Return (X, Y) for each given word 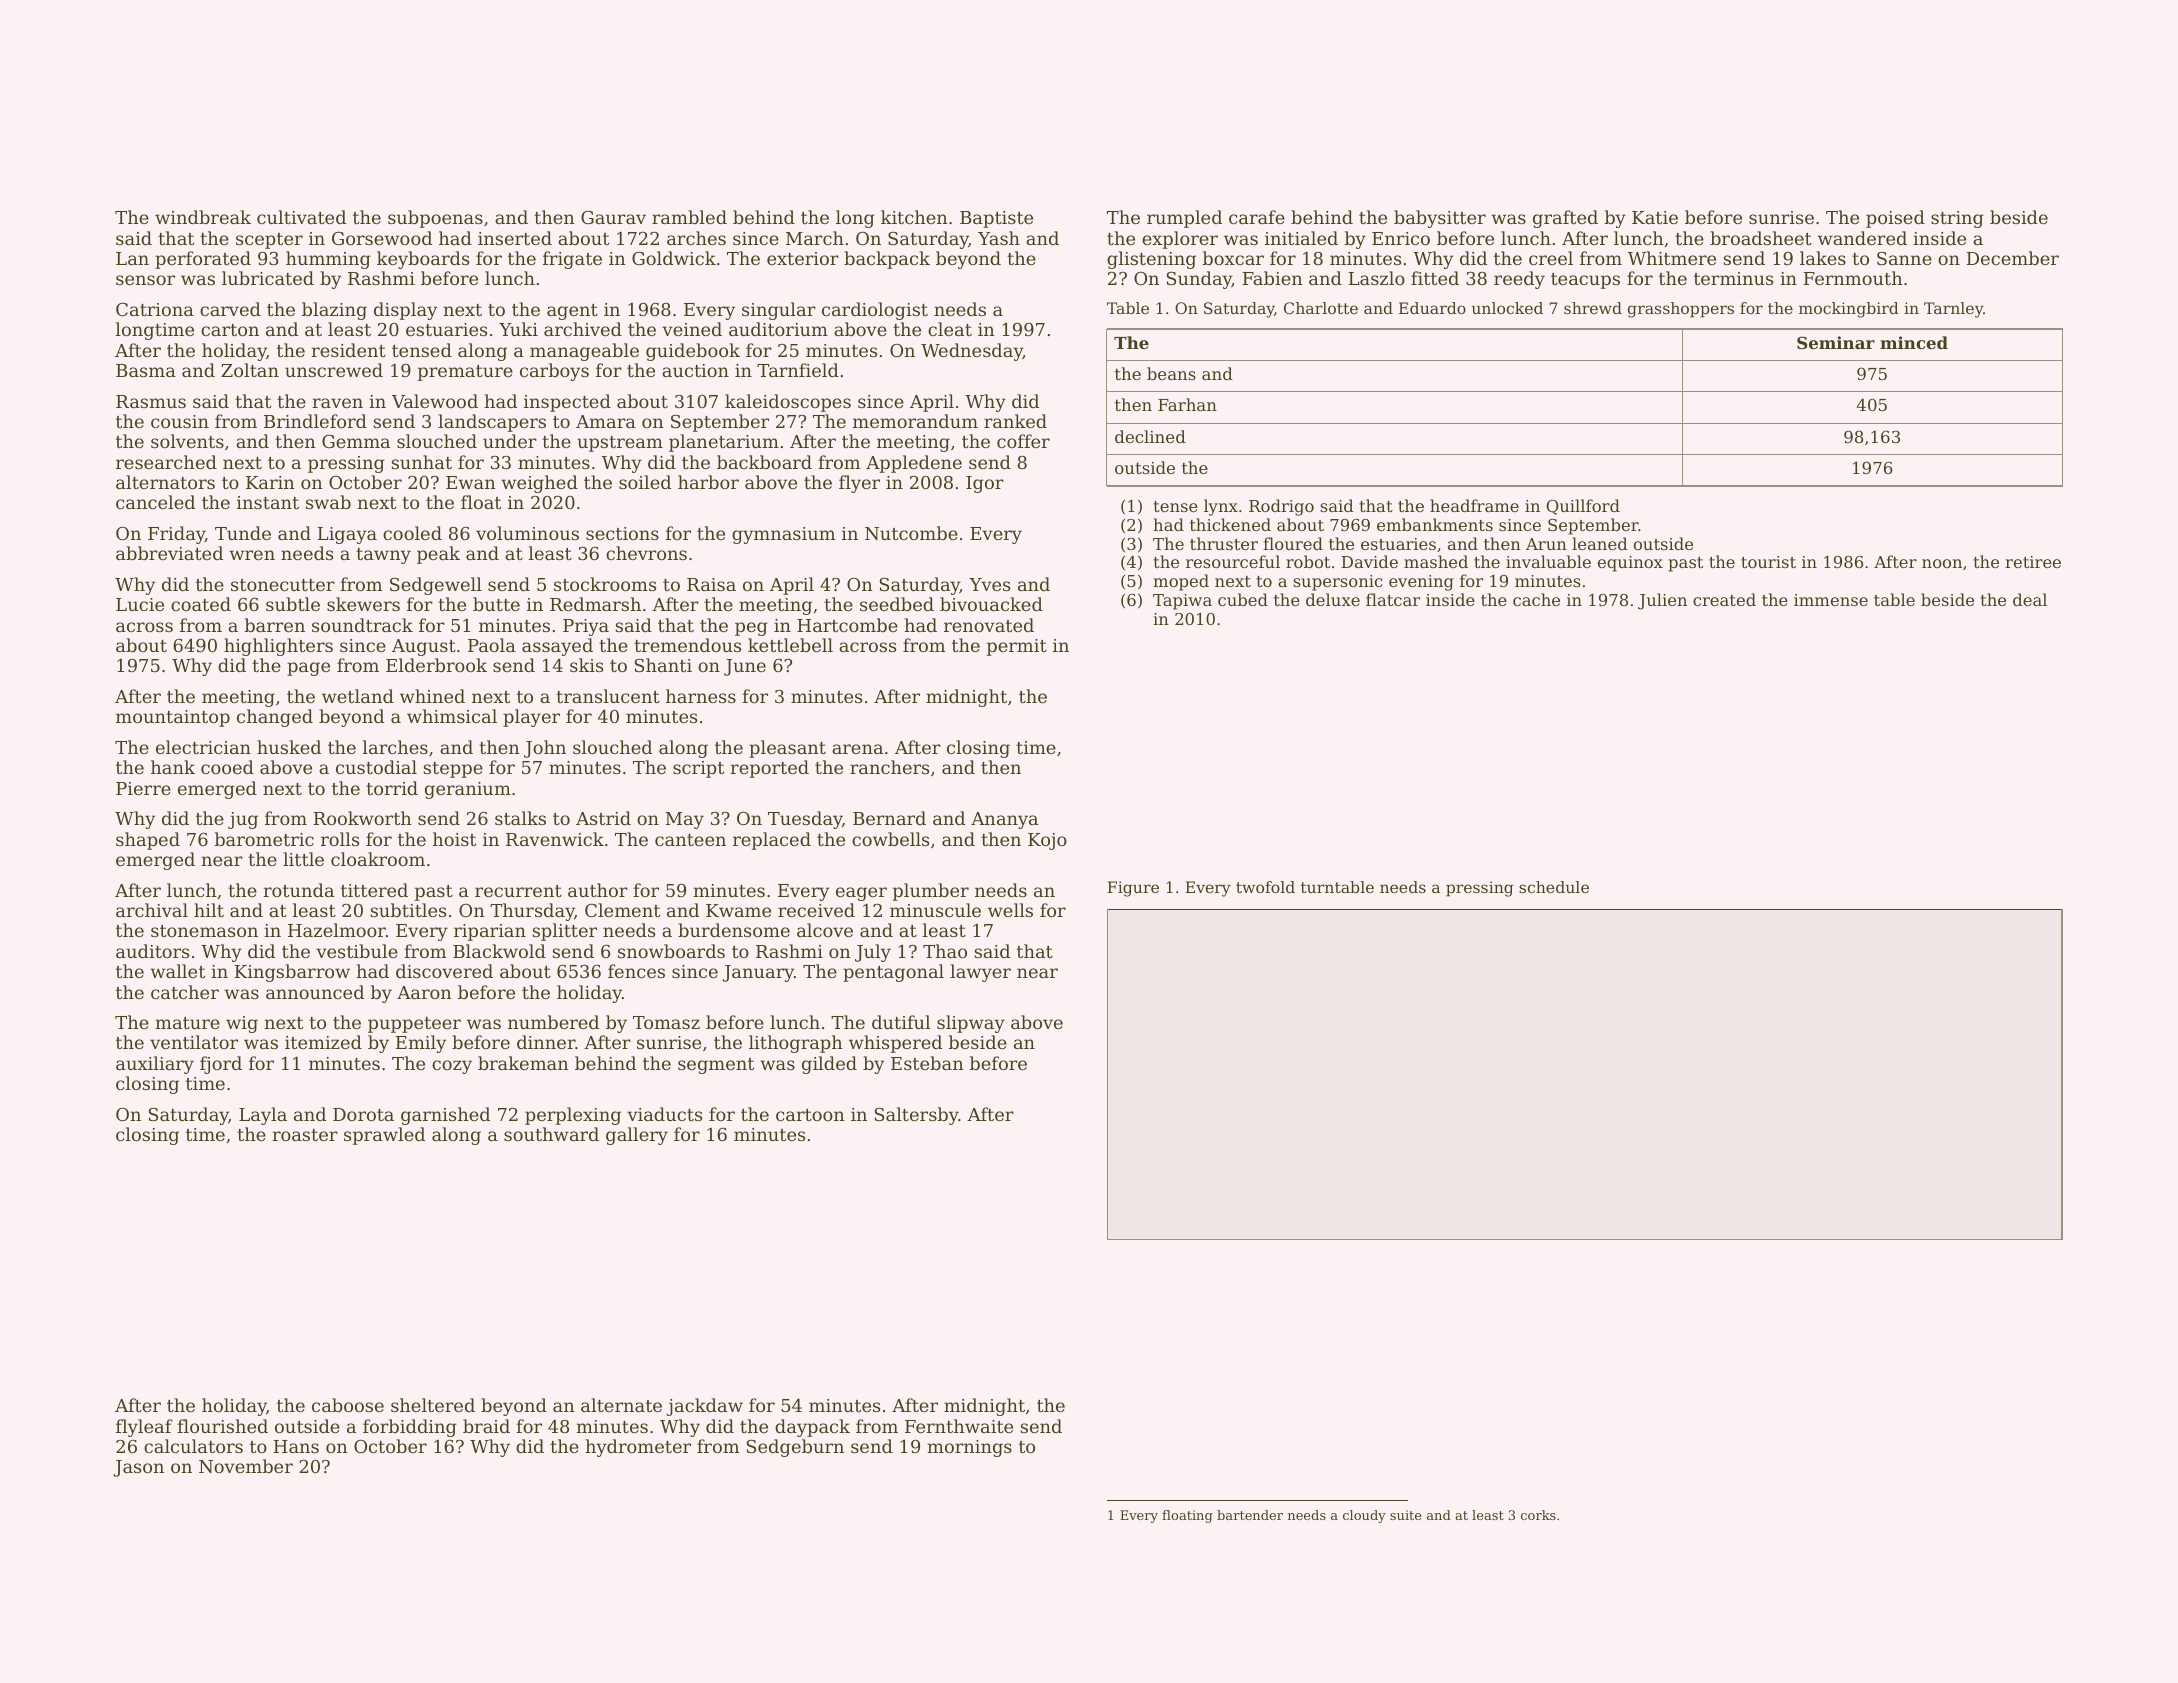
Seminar (1836, 342)
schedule (1554, 887)
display (405, 311)
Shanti (663, 665)
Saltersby (917, 1116)
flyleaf (144, 1428)
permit (1017, 647)
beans (1171, 373)
